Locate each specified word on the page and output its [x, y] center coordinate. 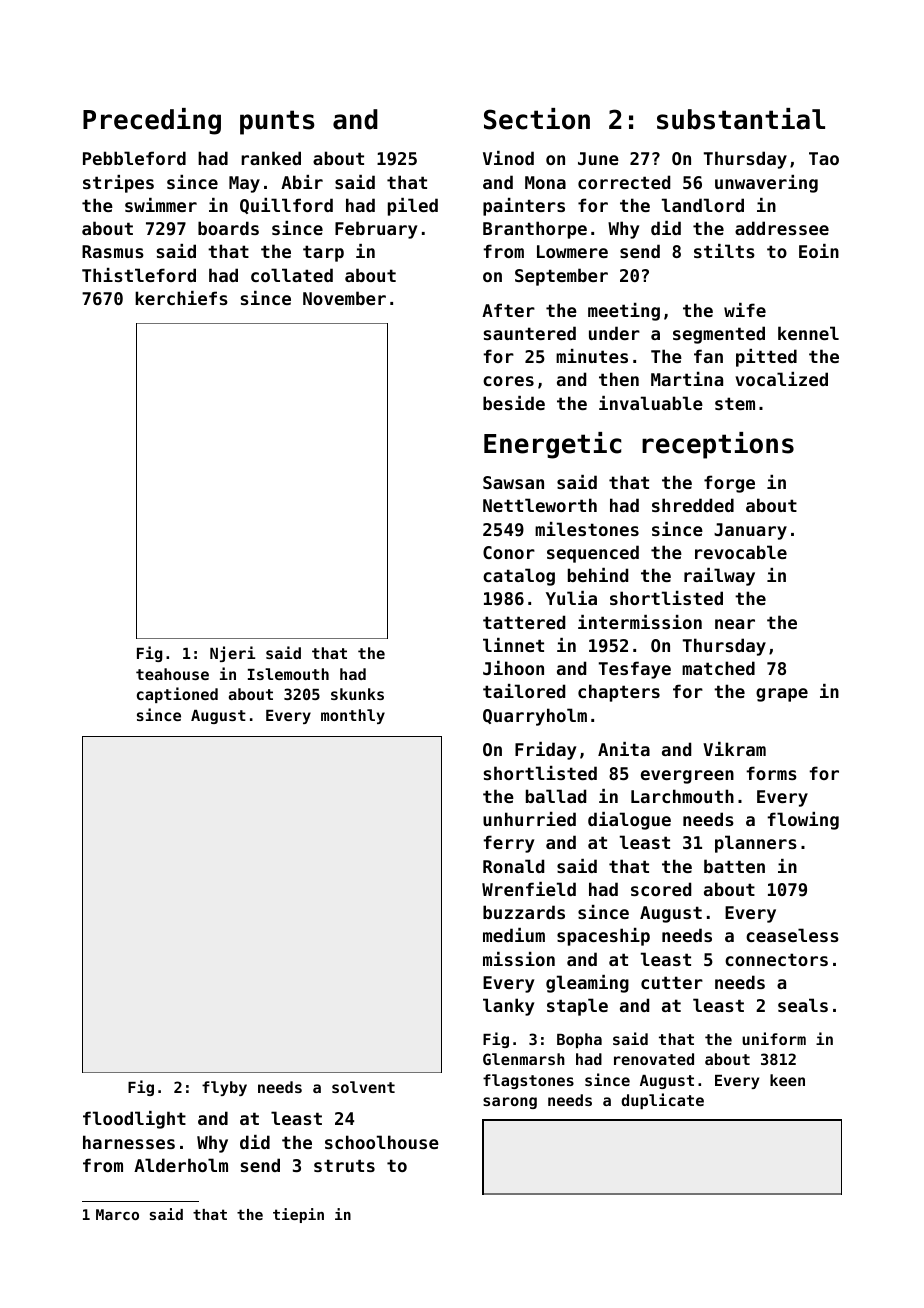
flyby [224, 1088]
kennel [808, 333]
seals [803, 1005]
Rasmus [113, 251]
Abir [302, 182]
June [598, 158]
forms [771, 773]
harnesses [129, 1142]
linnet [513, 645]
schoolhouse [382, 1142]
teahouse [172, 674]
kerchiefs [181, 298]
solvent [363, 1087]
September [561, 277]
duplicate [662, 1101]
